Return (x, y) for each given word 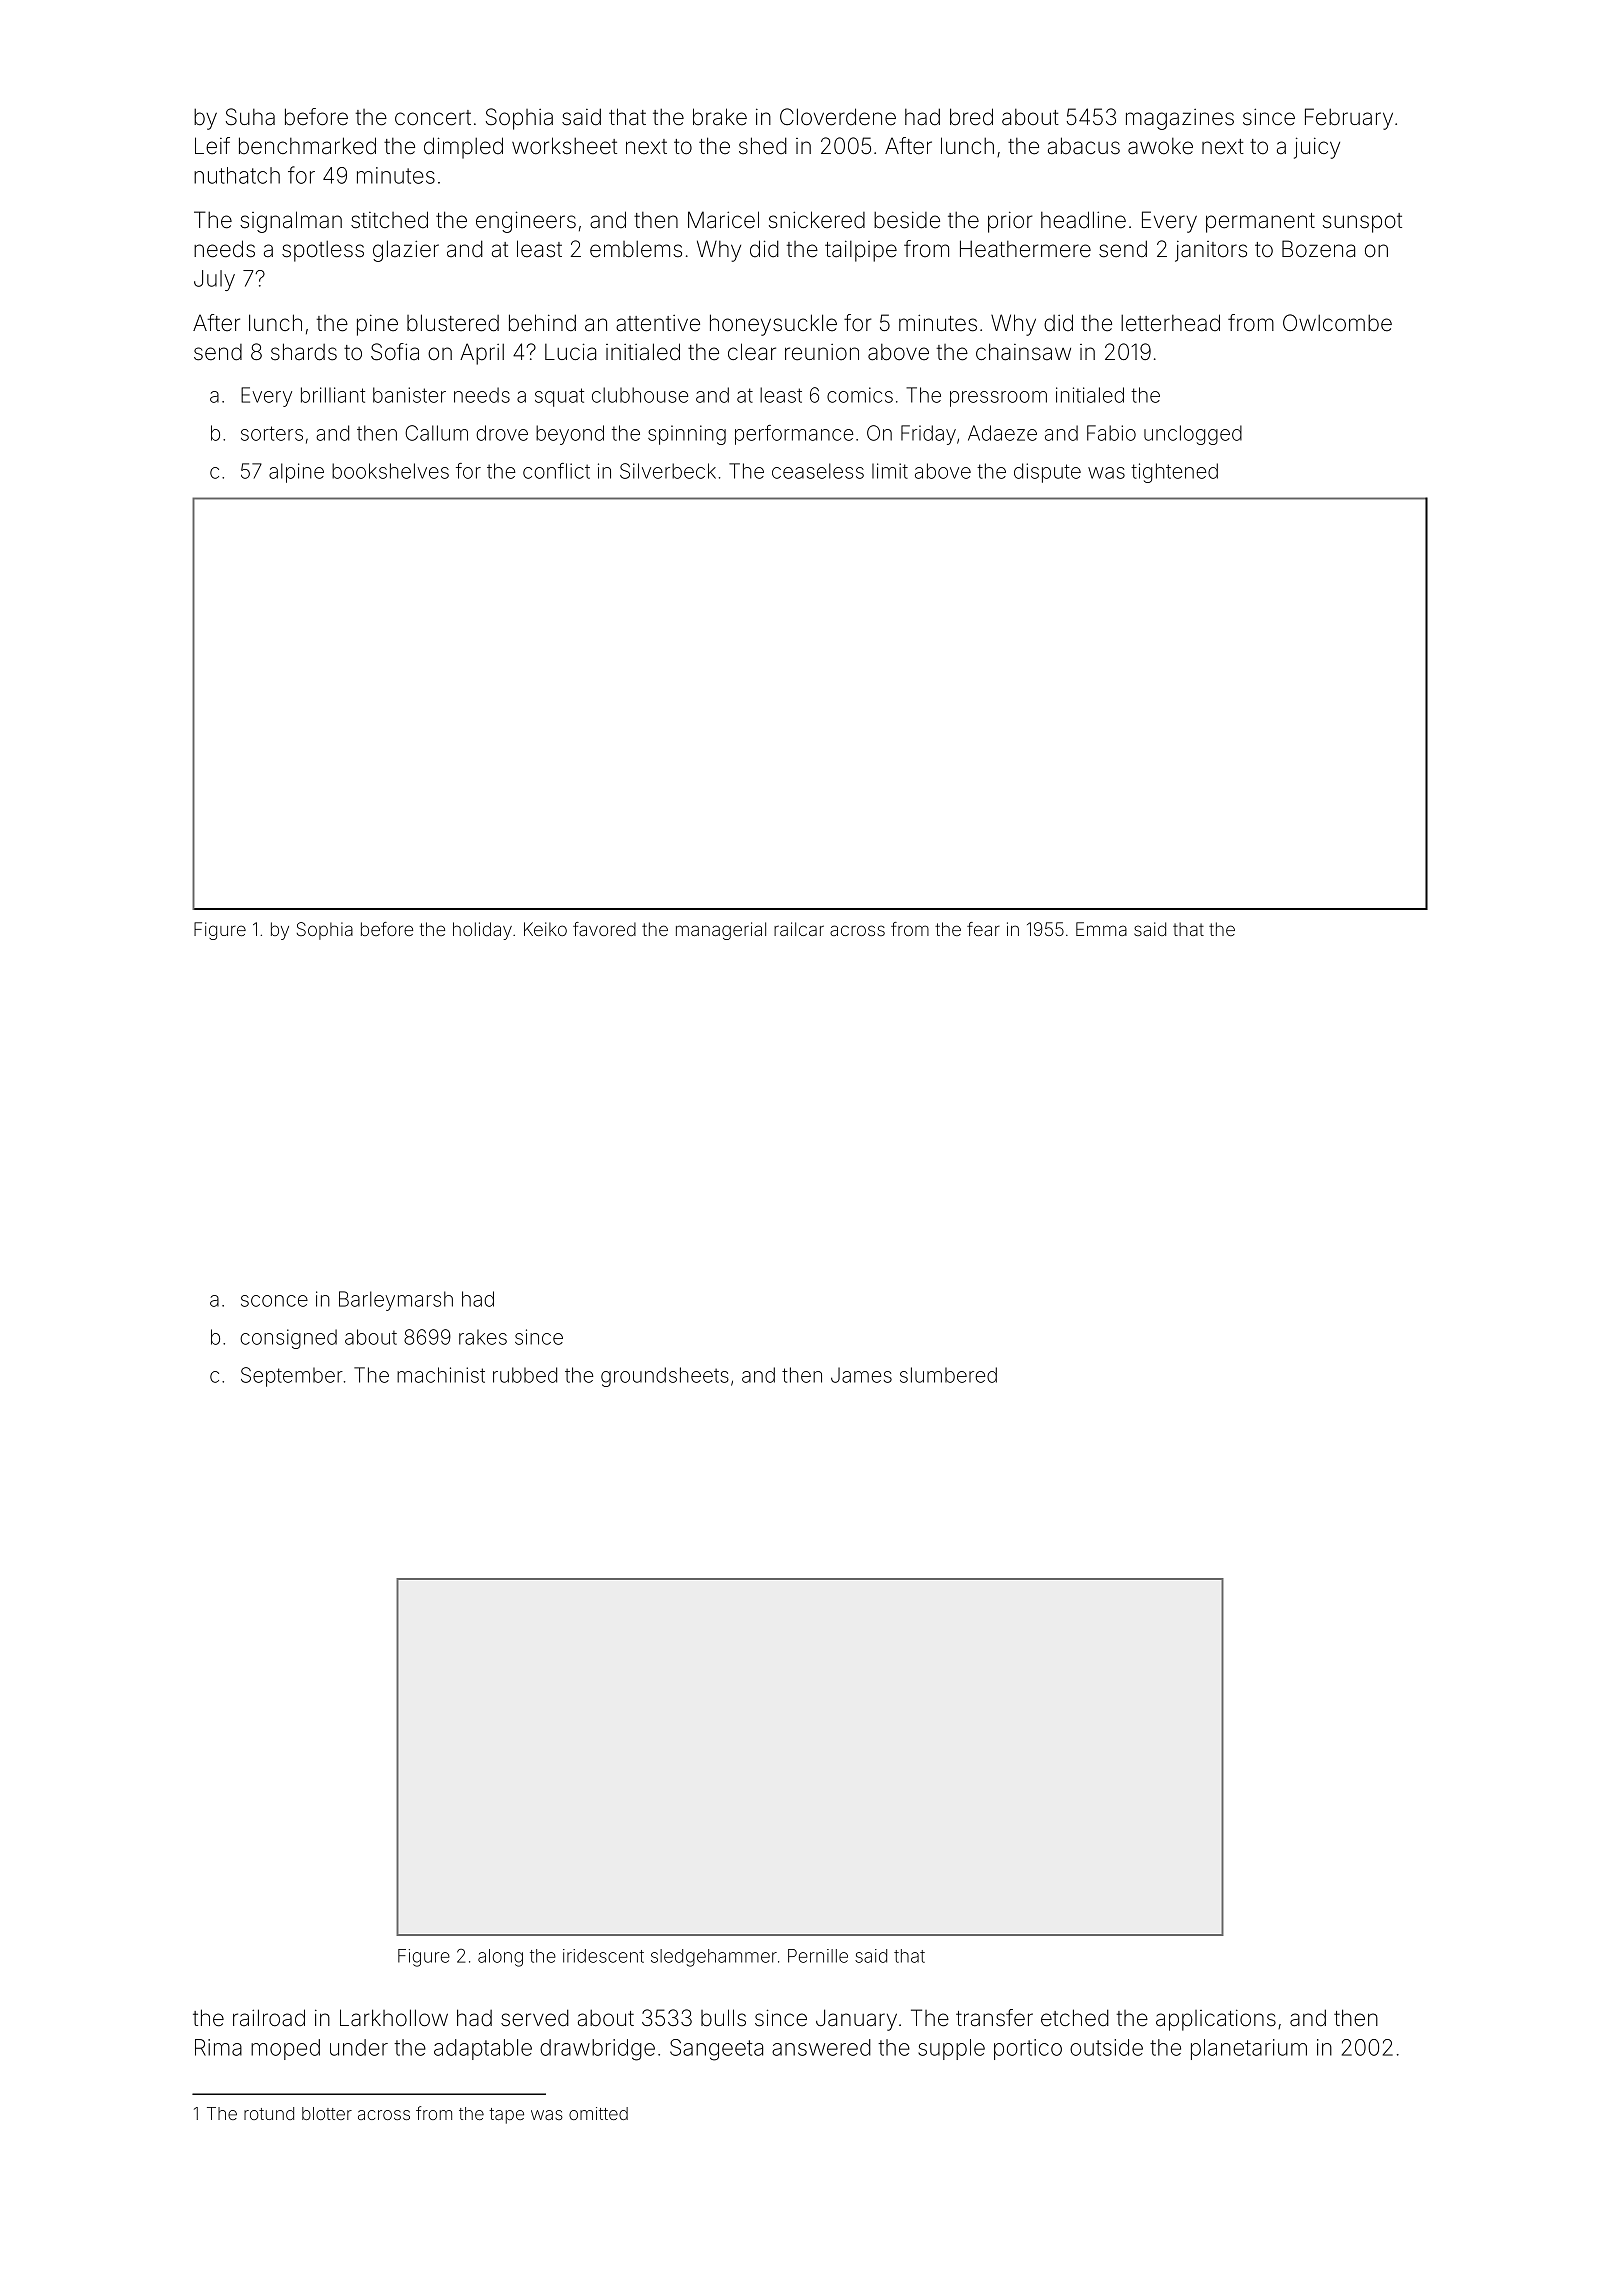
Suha (250, 117)
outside (1106, 2047)
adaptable (483, 2049)
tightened (1174, 473)
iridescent (603, 1956)
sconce (274, 1301)
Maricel (723, 220)
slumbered (948, 1375)
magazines (1180, 119)
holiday (482, 931)
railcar (799, 929)
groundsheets (665, 1377)
